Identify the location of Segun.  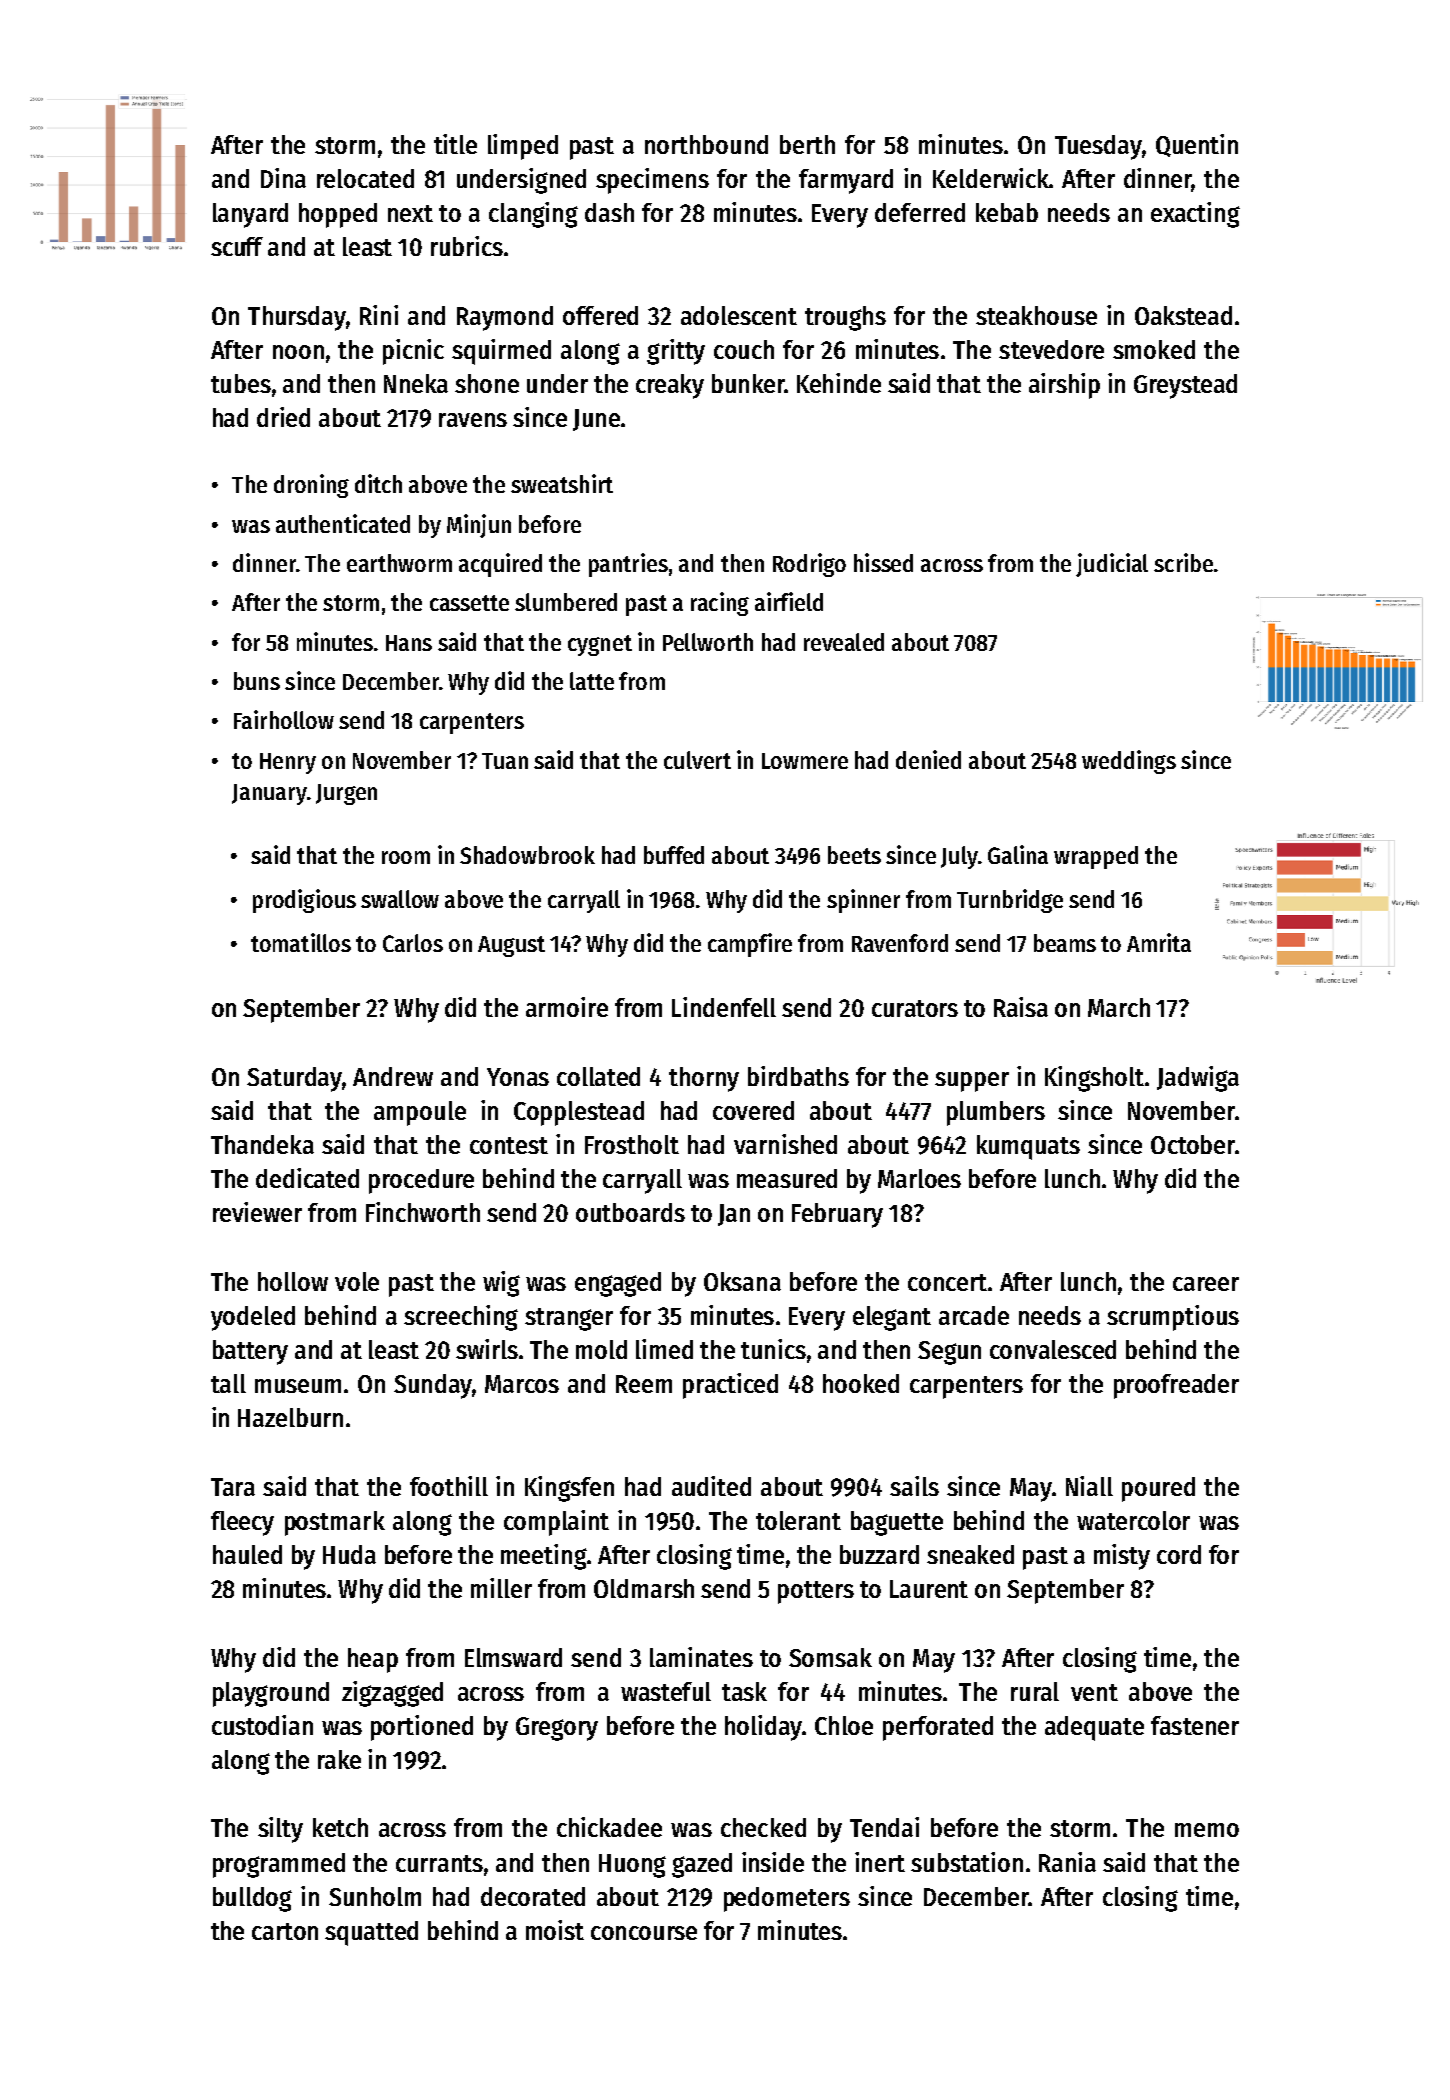
(949, 1353).
